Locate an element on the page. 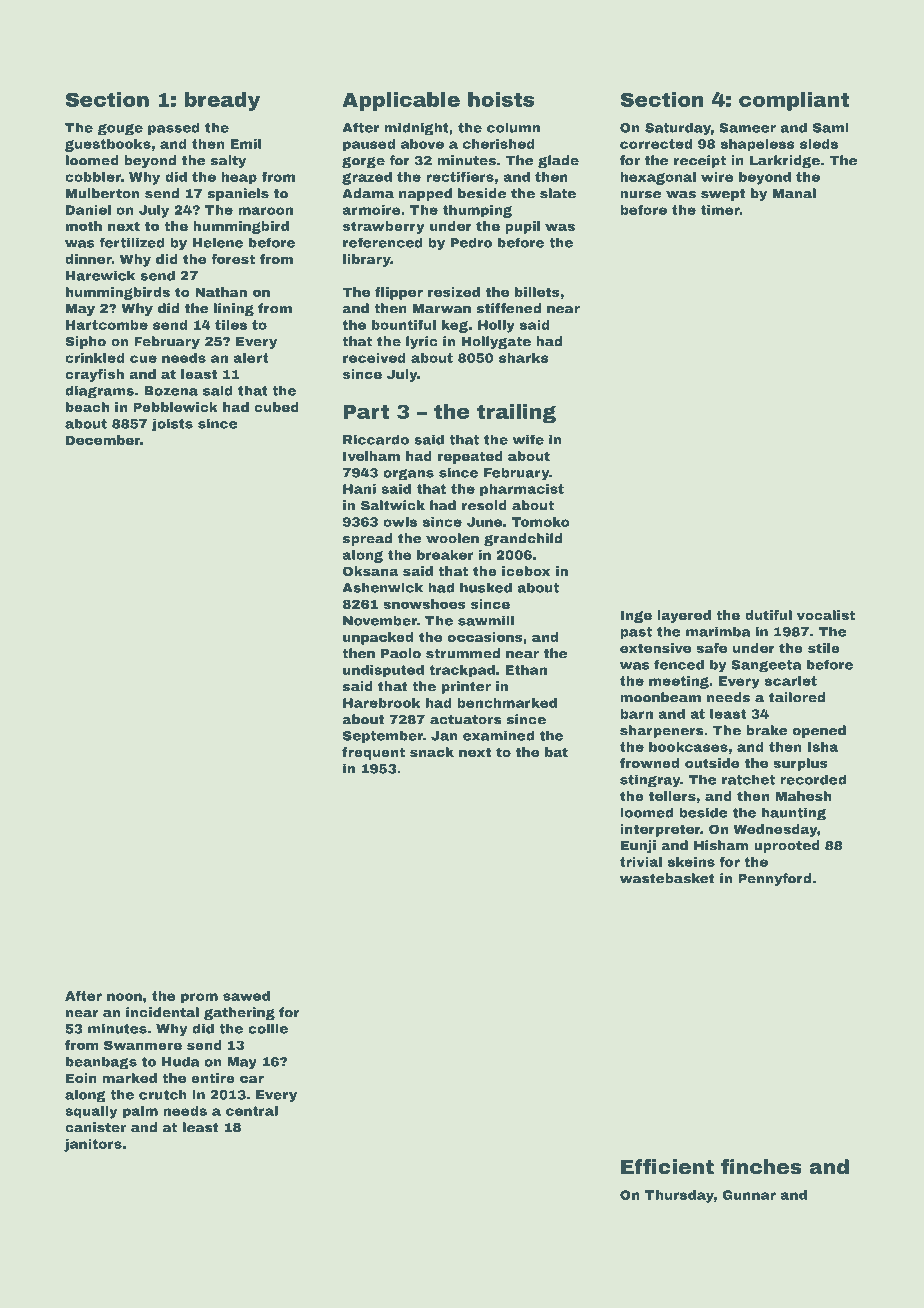 The image size is (924, 1308). Pebblewick is located at coordinates (175, 407).
